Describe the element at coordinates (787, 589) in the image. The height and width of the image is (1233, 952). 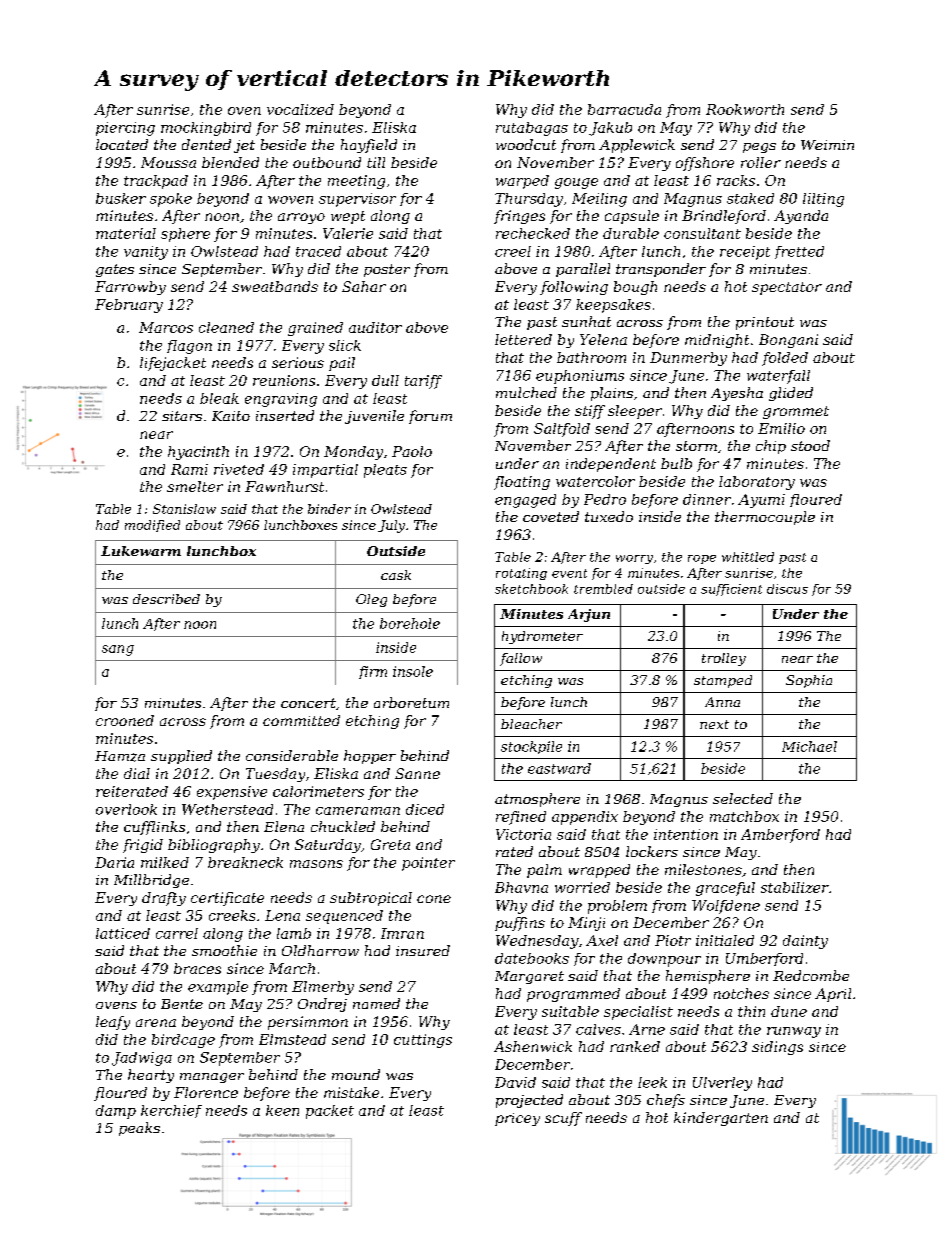
I see `discus` at that location.
